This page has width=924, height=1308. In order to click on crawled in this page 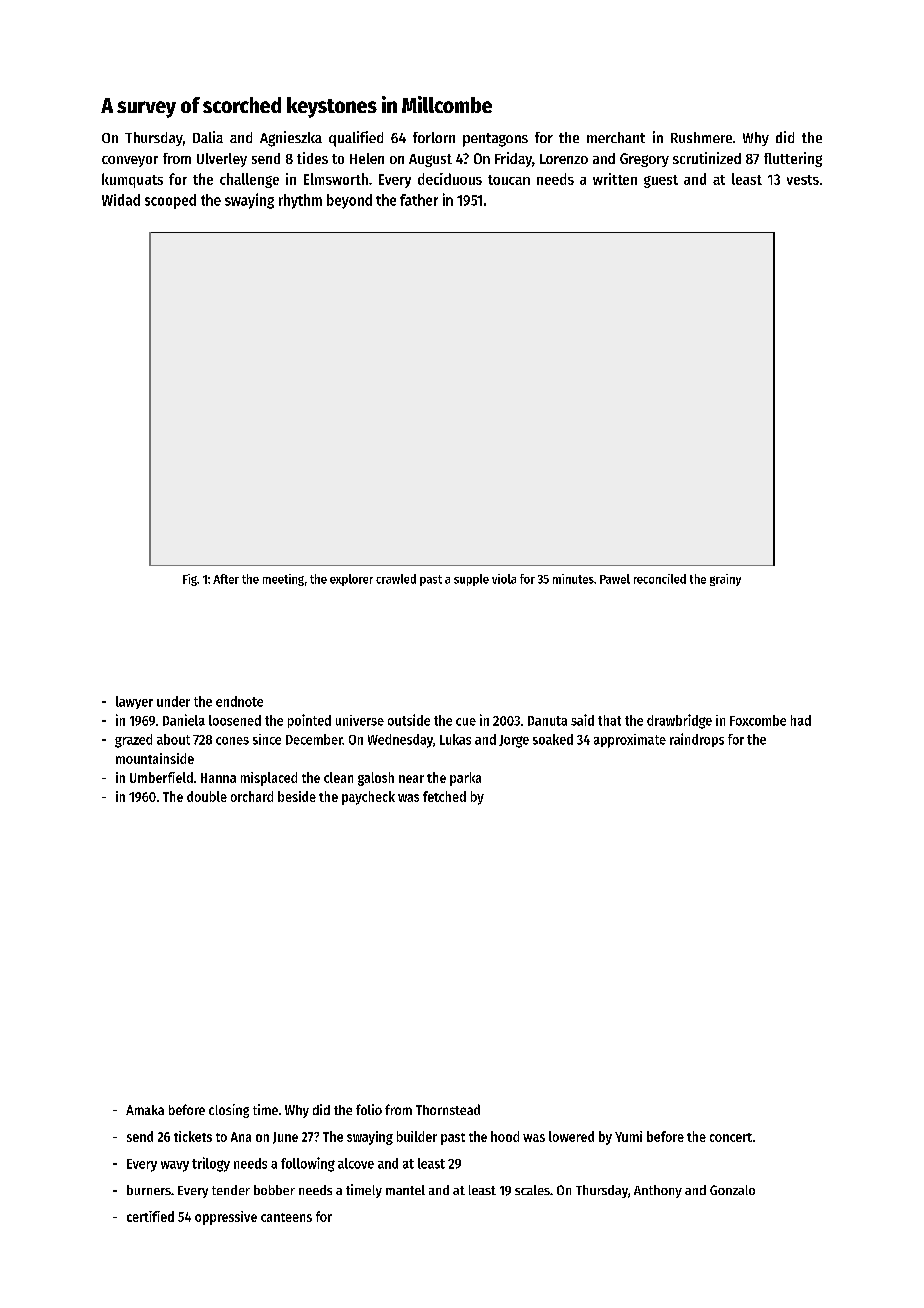, I will do `click(396, 579)`.
